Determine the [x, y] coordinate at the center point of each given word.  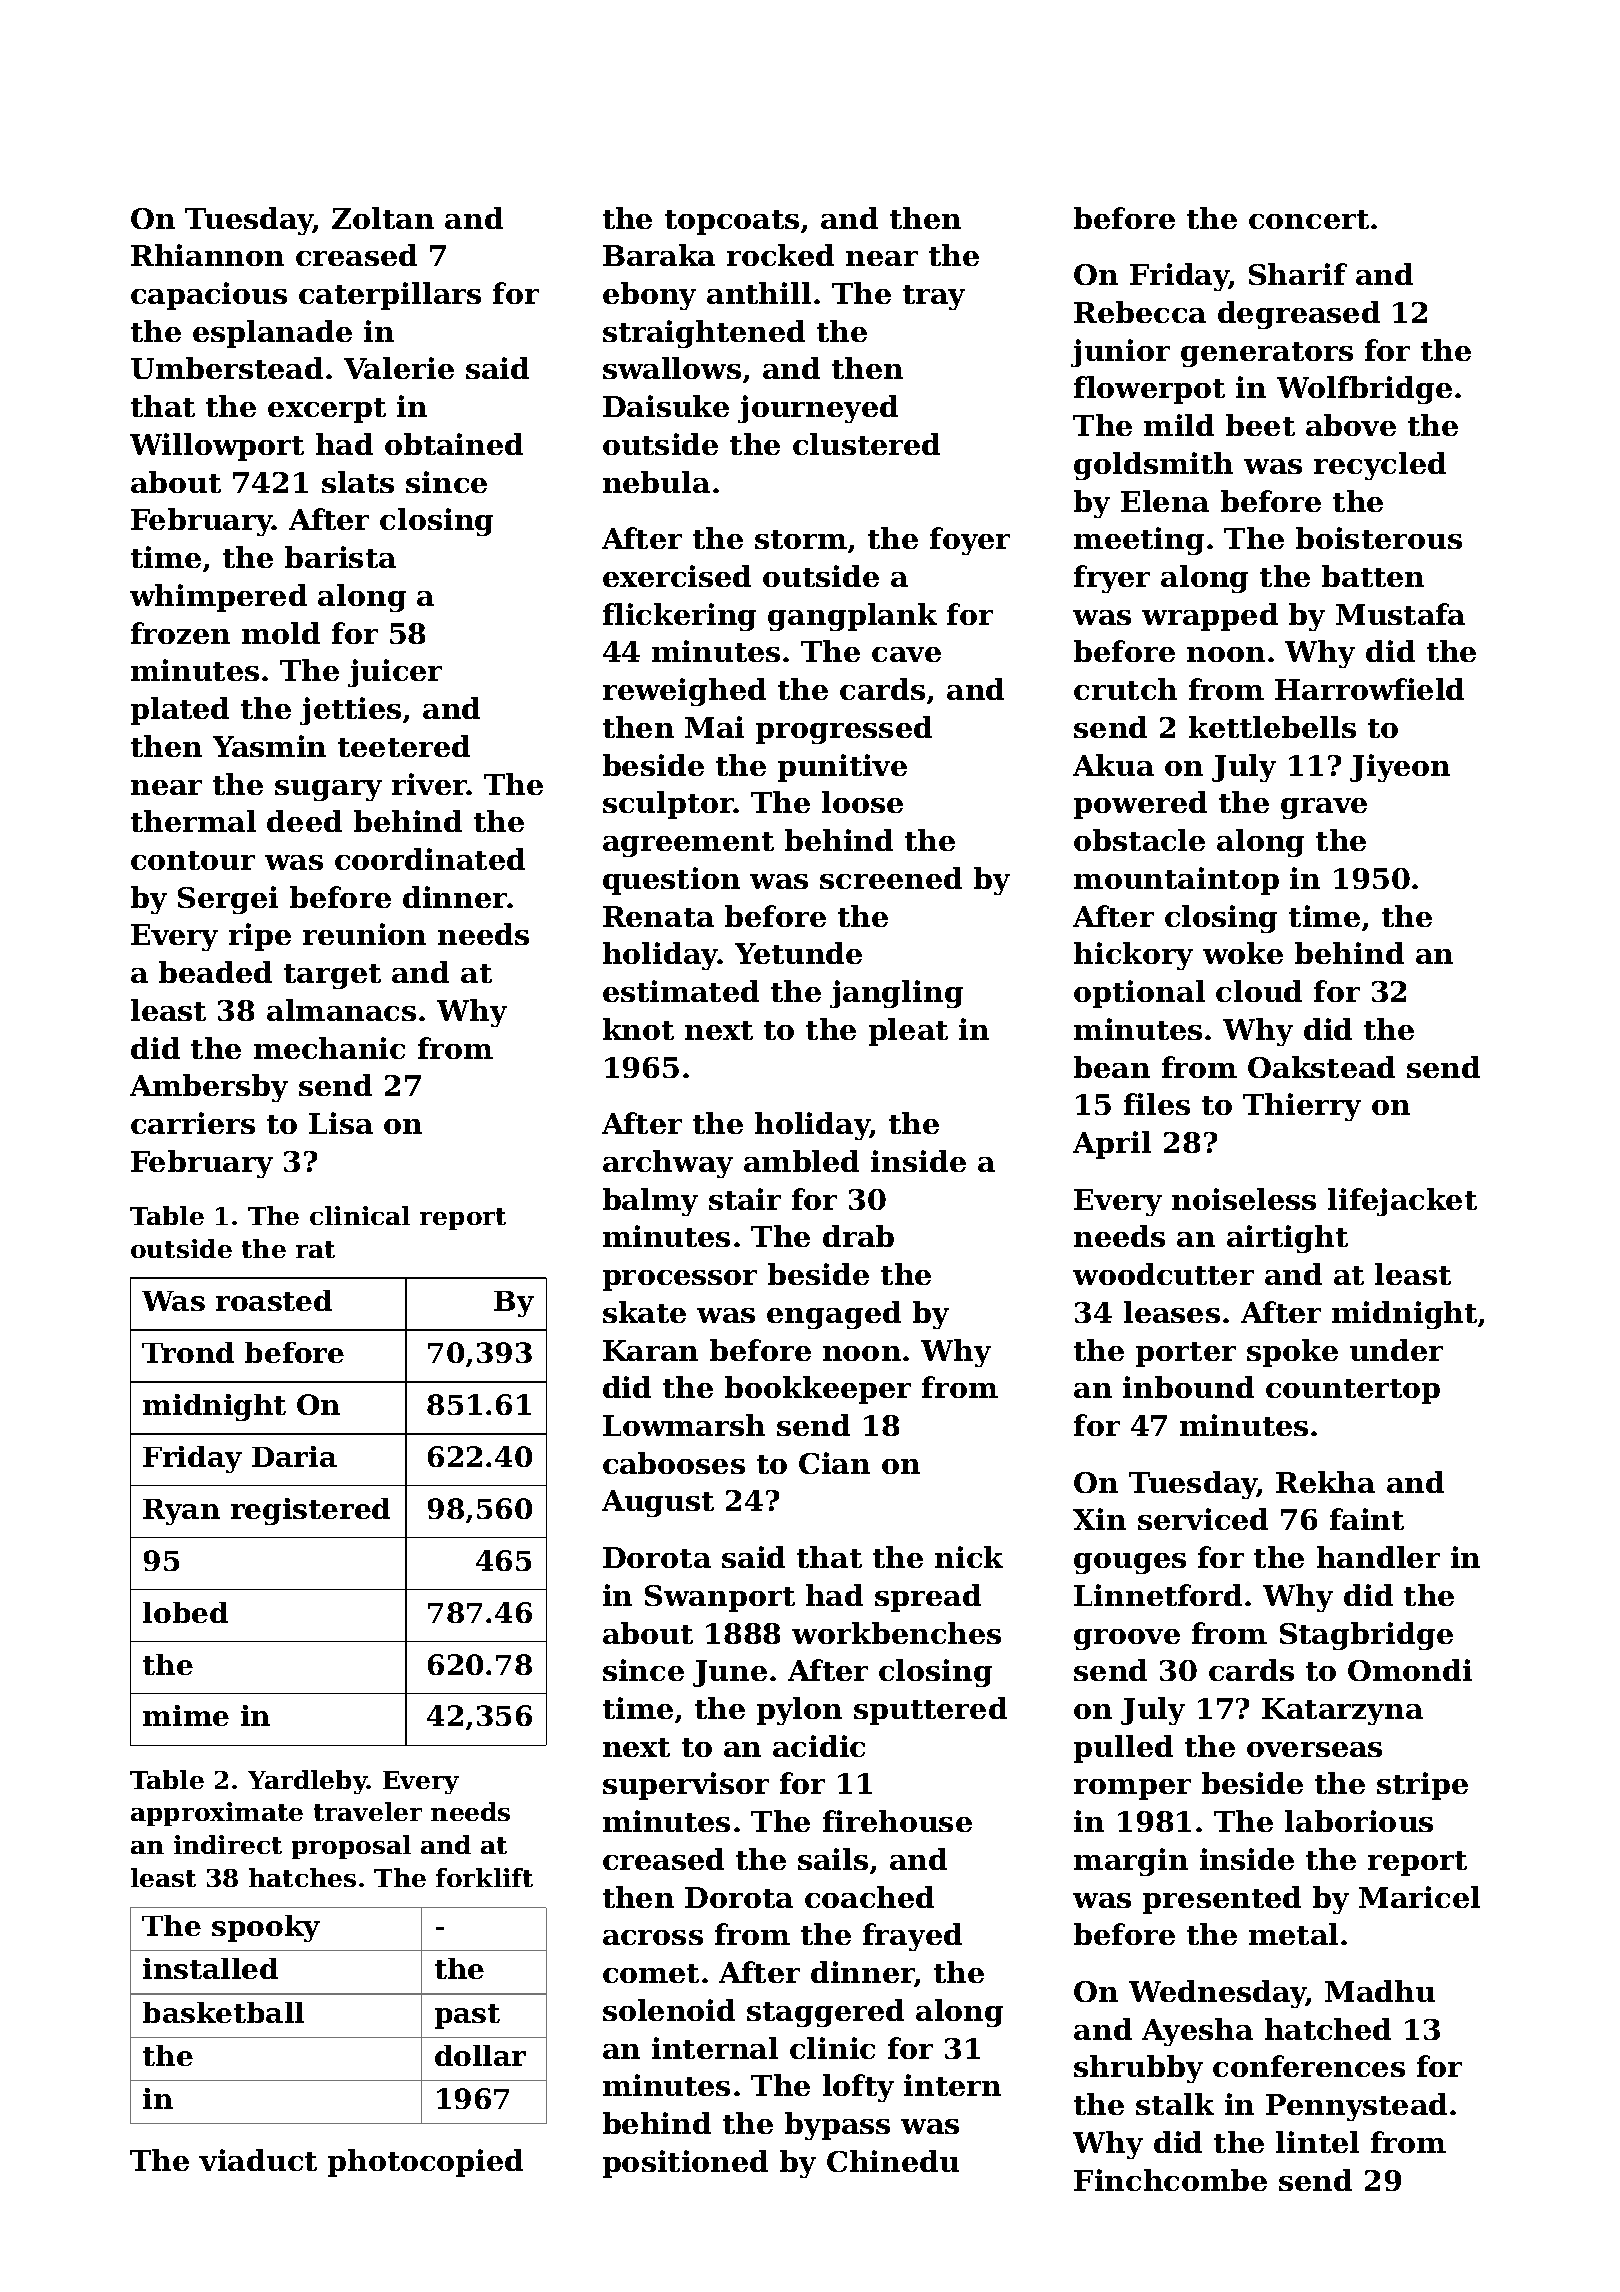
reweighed [684, 692]
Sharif [1298, 274]
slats [358, 482]
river [429, 784]
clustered [866, 444]
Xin [1099, 1519]
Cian [834, 1463]
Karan [650, 1350]
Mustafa [1400, 614]
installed [210, 1968]
